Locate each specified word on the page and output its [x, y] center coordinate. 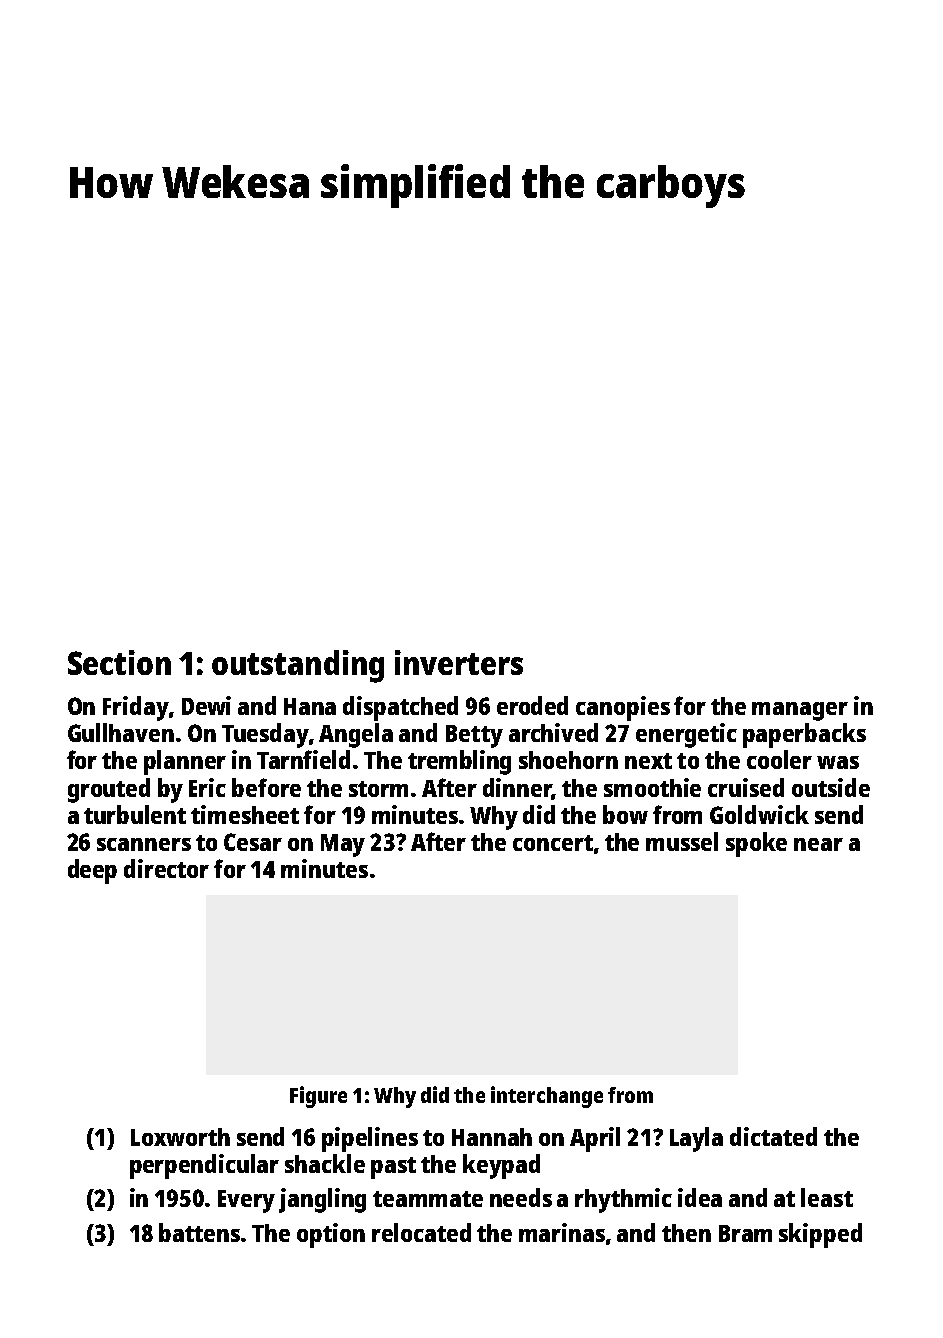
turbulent [135, 814]
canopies [623, 708]
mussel [682, 841]
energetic [686, 735]
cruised [746, 787]
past [393, 1168]
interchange [547, 1097]
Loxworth [180, 1137]
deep [92, 871]
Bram [745, 1233]
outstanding [298, 666]
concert [553, 843]
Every [246, 1201]
